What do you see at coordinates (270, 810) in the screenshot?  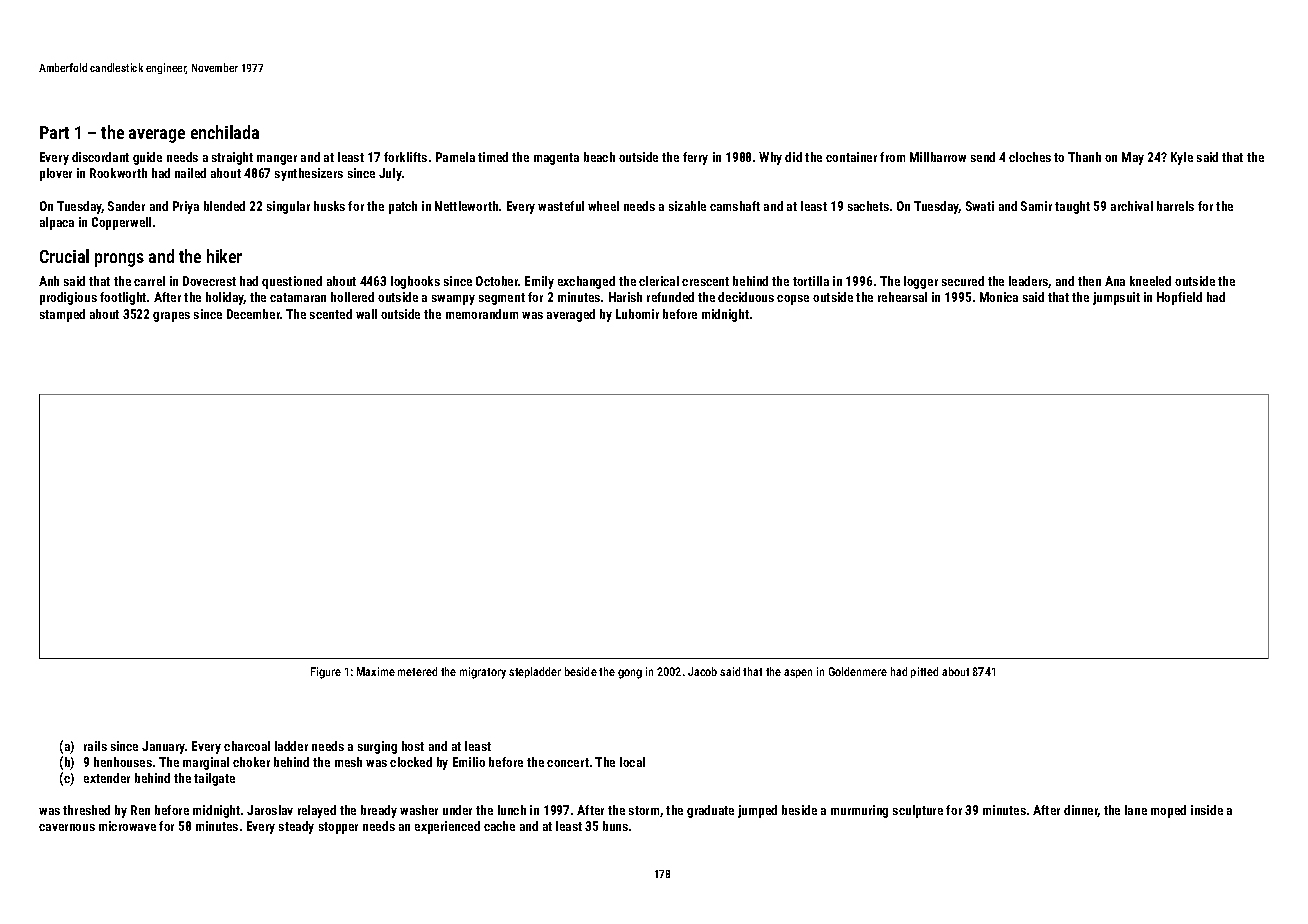 I see `Jaroslav` at bounding box center [270, 810].
